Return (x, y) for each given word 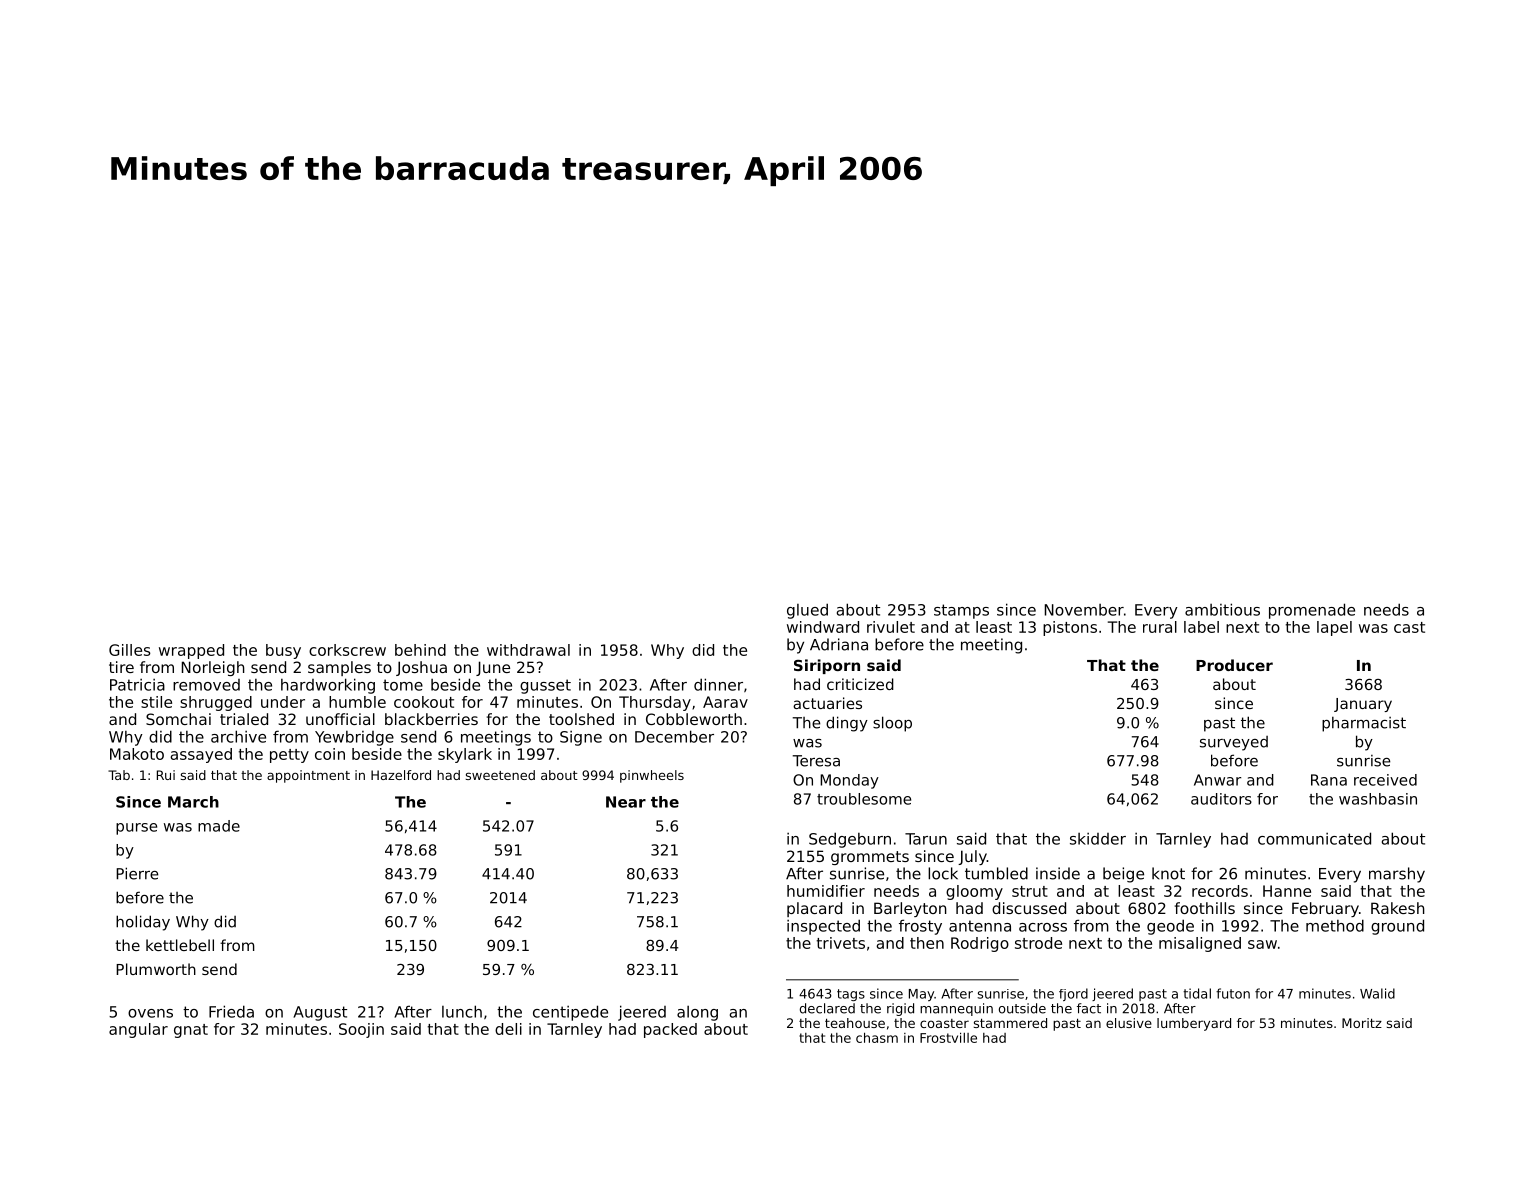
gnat (191, 1031)
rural (1160, 627)
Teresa (816, 761)
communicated (1314, 838)
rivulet (891, 627)
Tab (119, 775)
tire (121, 667)
